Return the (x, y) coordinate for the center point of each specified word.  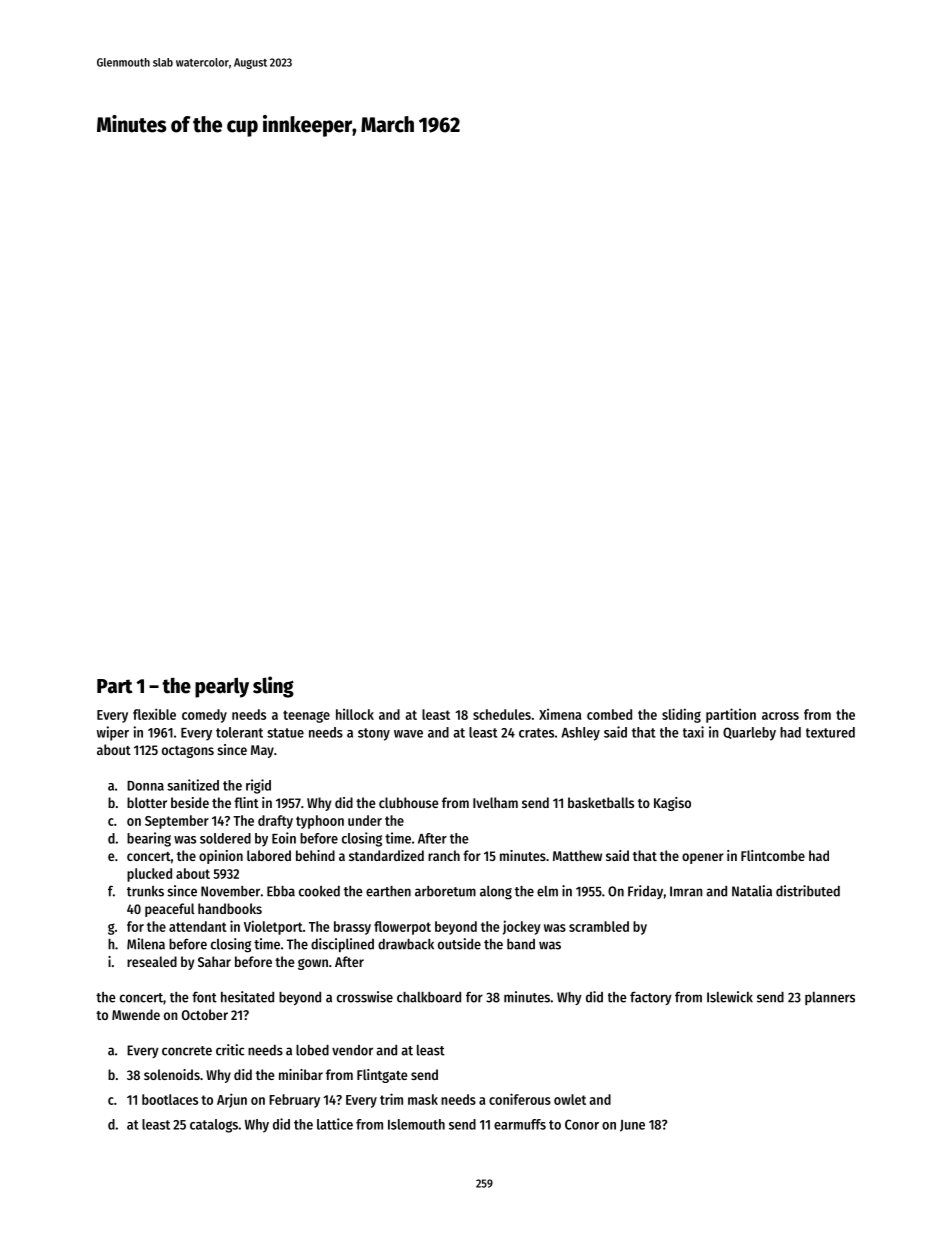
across (780, 716)
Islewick (730, 997)
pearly (222, 687)
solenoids (172, 1074)
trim (391, 1099)
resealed (152, 961)
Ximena (560, 714)
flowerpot (402, 928)
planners (830, 998)
